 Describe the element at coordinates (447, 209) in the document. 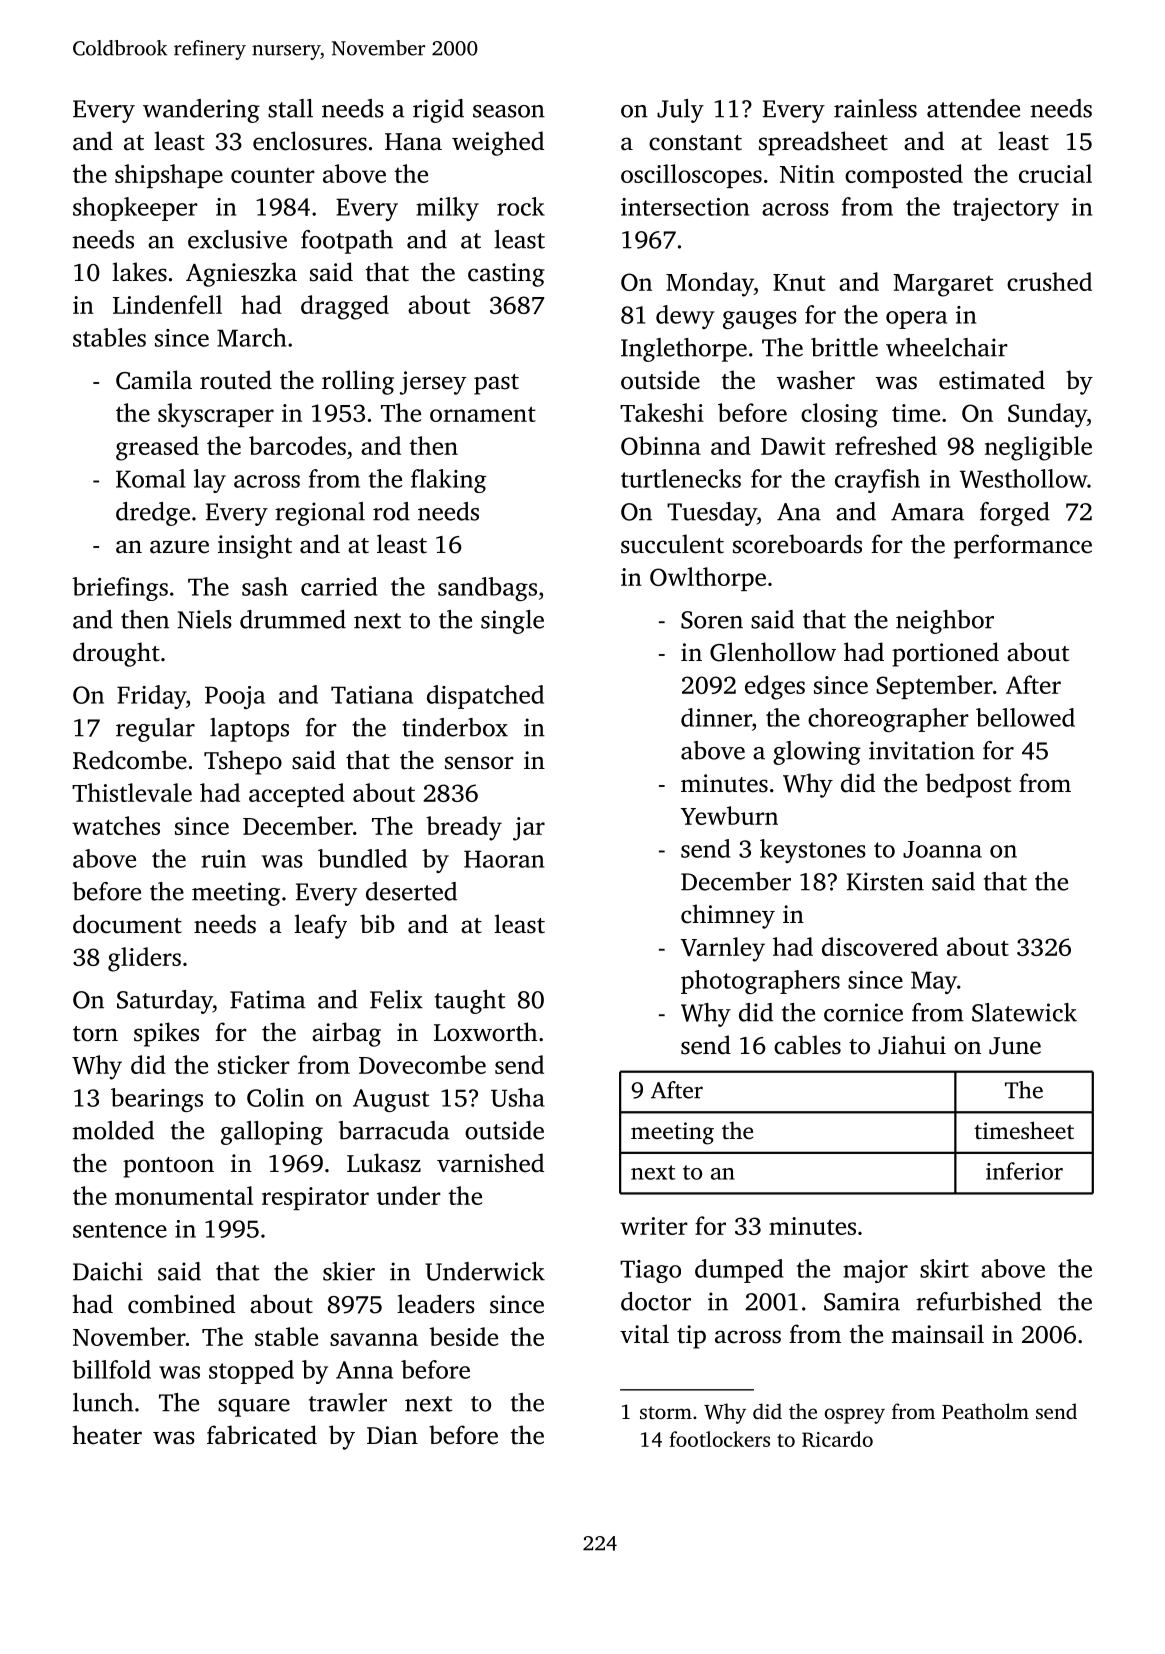

I see `milky` at that location.
